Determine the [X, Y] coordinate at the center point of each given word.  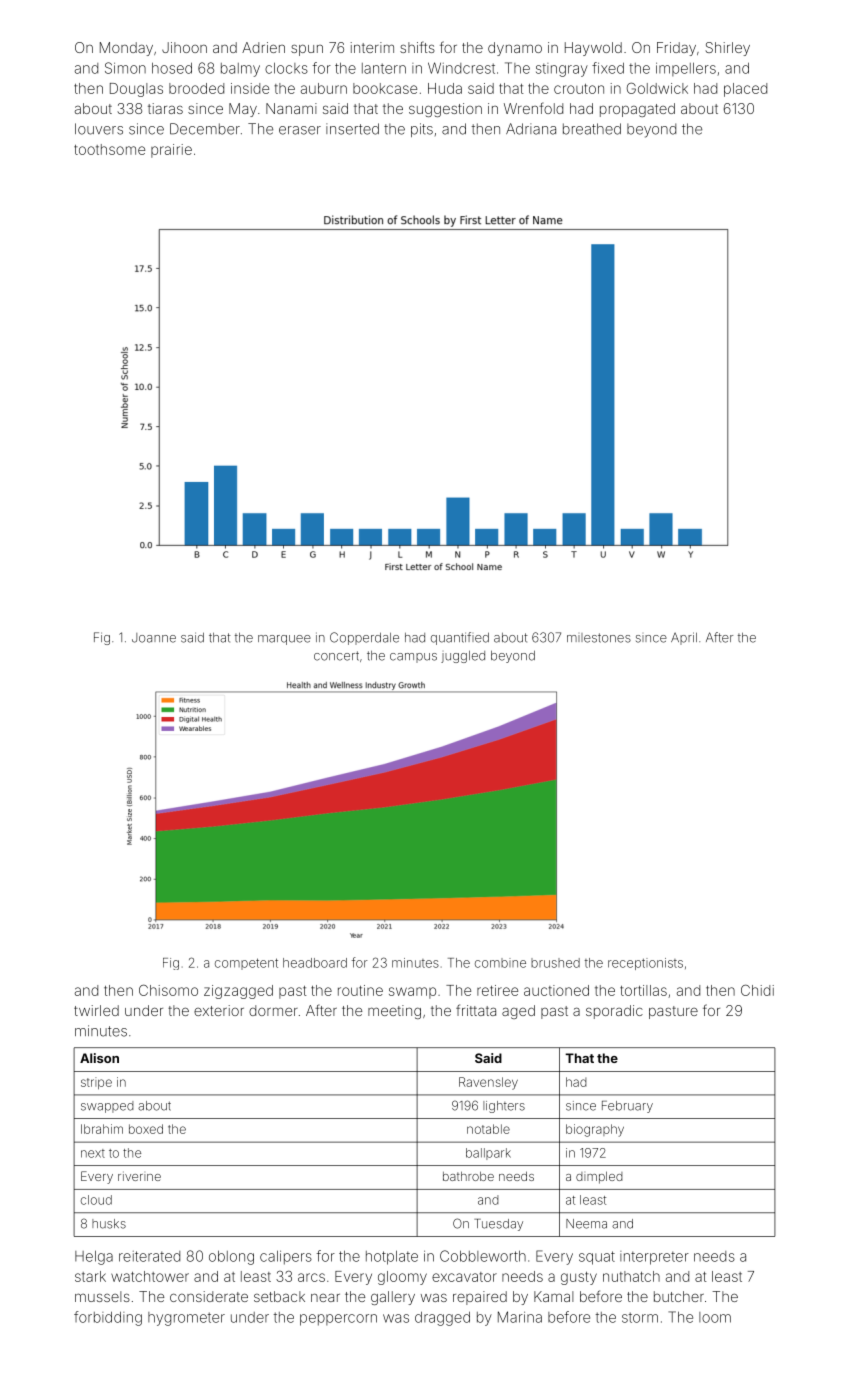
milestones [599, 638]
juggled [463, 657]
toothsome [109, 149]
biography [595, 1130]
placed [745, 90]
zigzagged [238, 992]
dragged [442, 1319]
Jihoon [184, 47]
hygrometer [186, 1319]
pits [422, 130]
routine [360, 990]
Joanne [154, 638]
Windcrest [461, 68]
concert [336, 656]
